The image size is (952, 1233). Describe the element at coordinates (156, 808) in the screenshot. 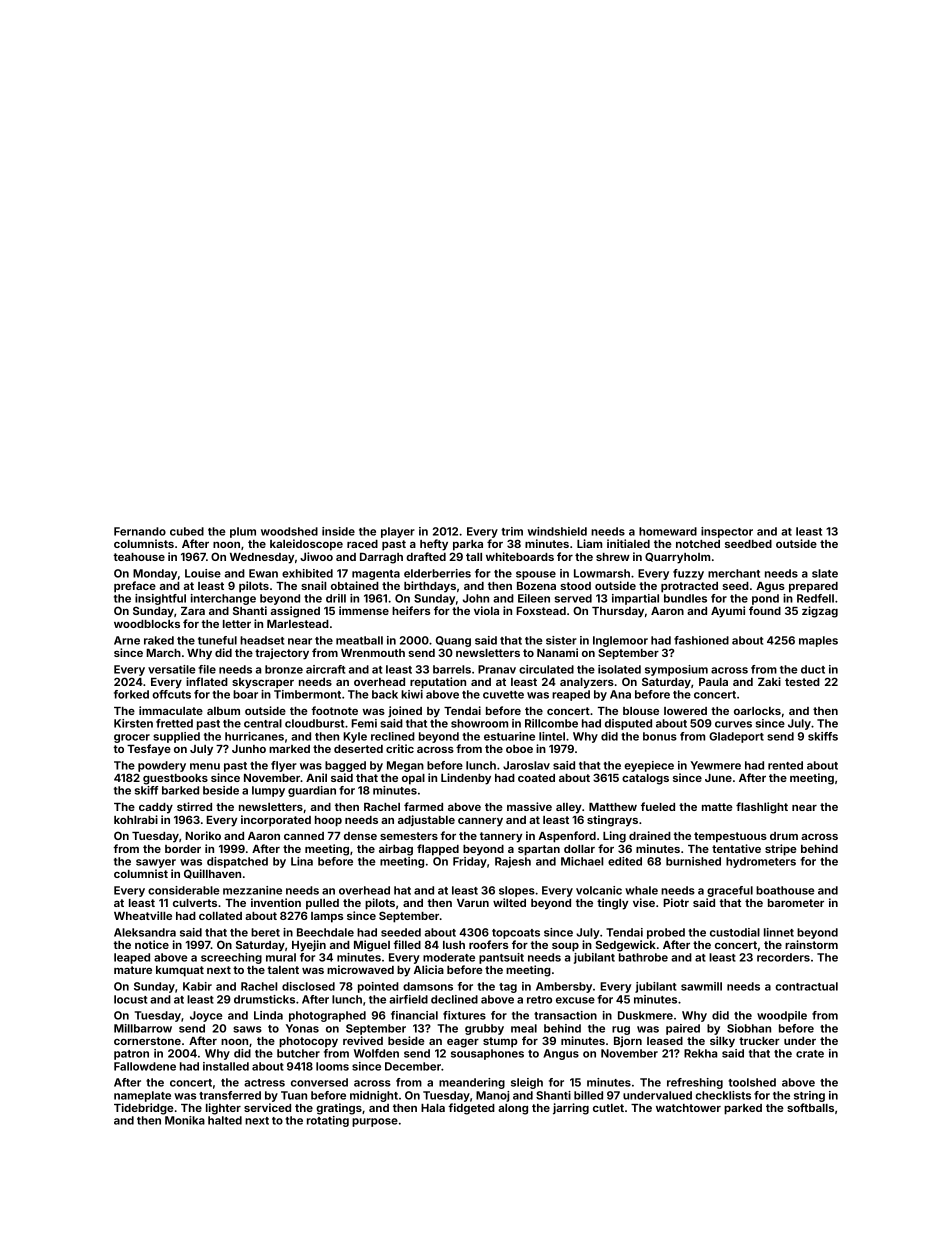

I see `caddy` at that location.
